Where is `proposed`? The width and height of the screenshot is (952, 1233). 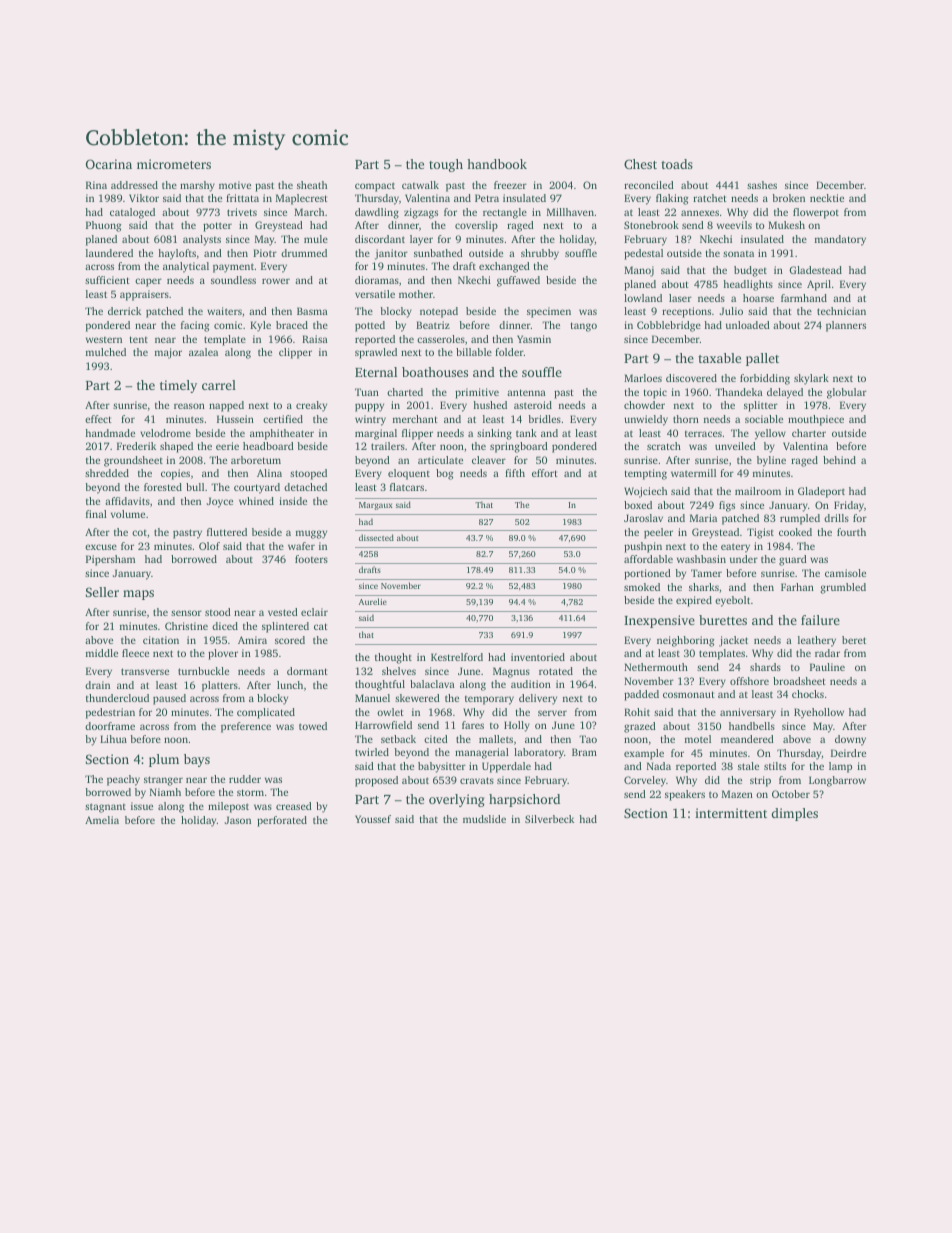 proposed is located at coordinates (376, 781).
